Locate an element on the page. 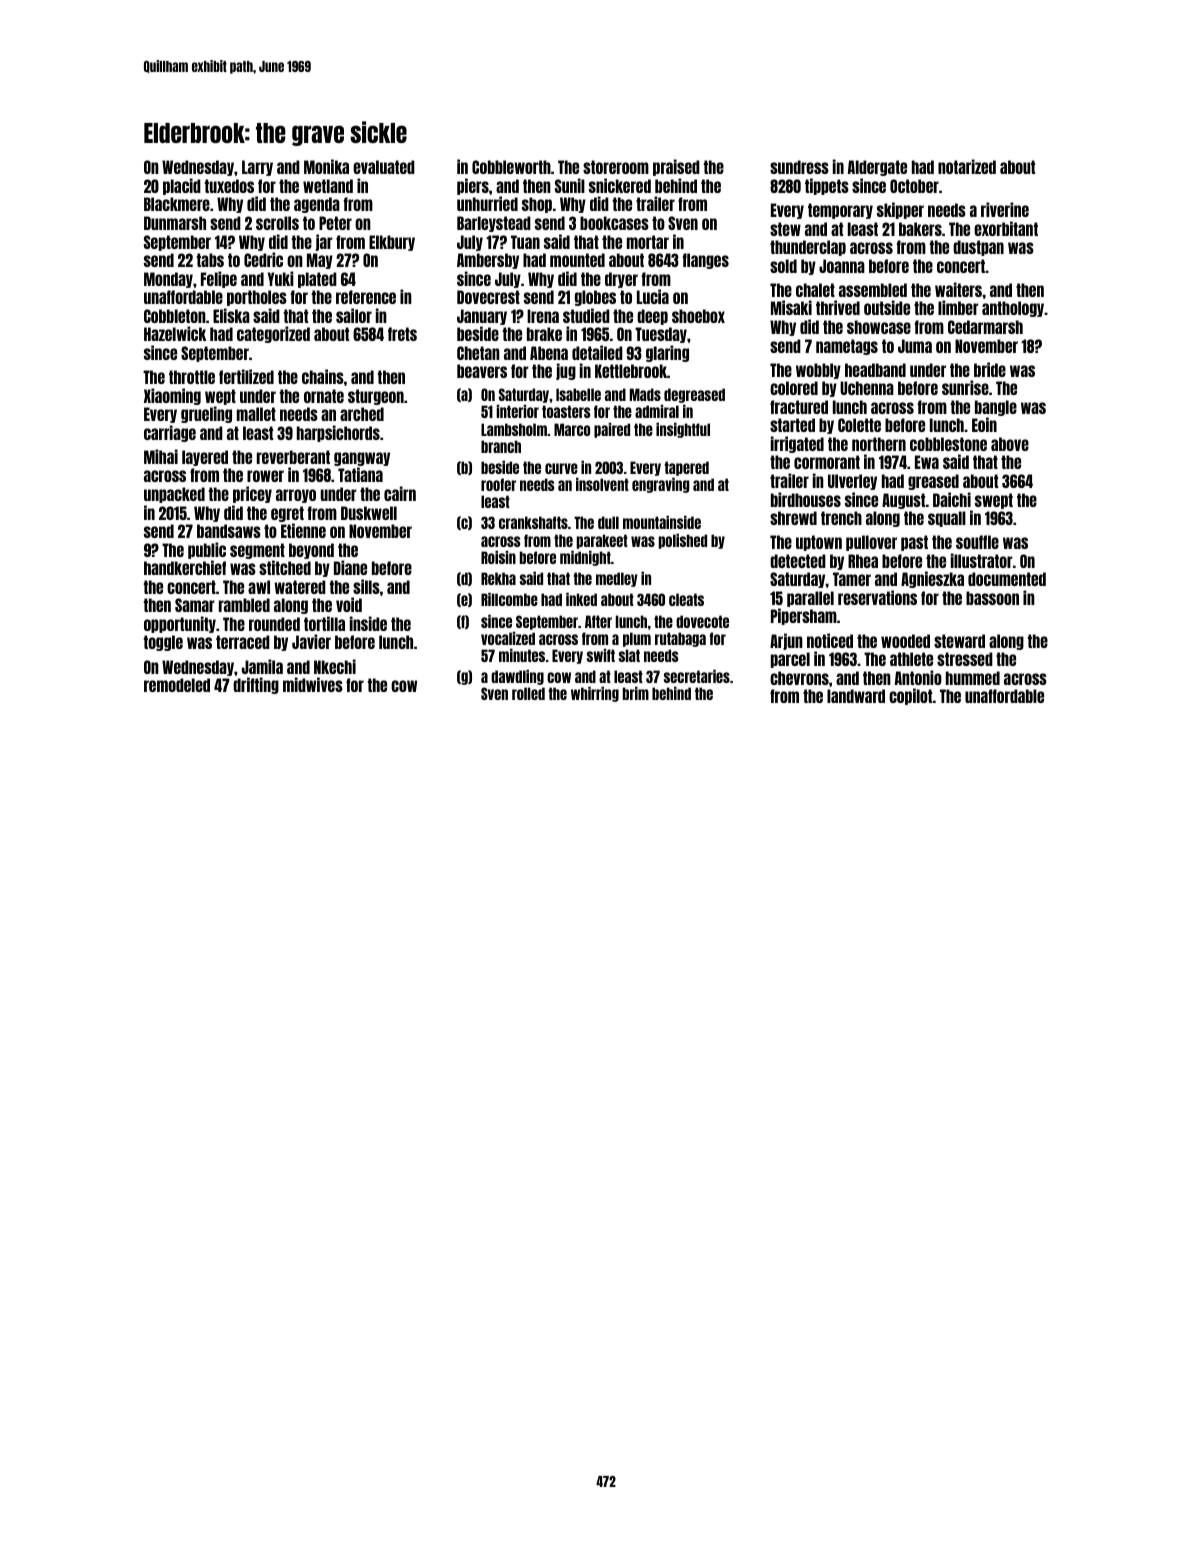 This document has width=1193, height=1544. unpacked is located at coordinates (174, 495).
